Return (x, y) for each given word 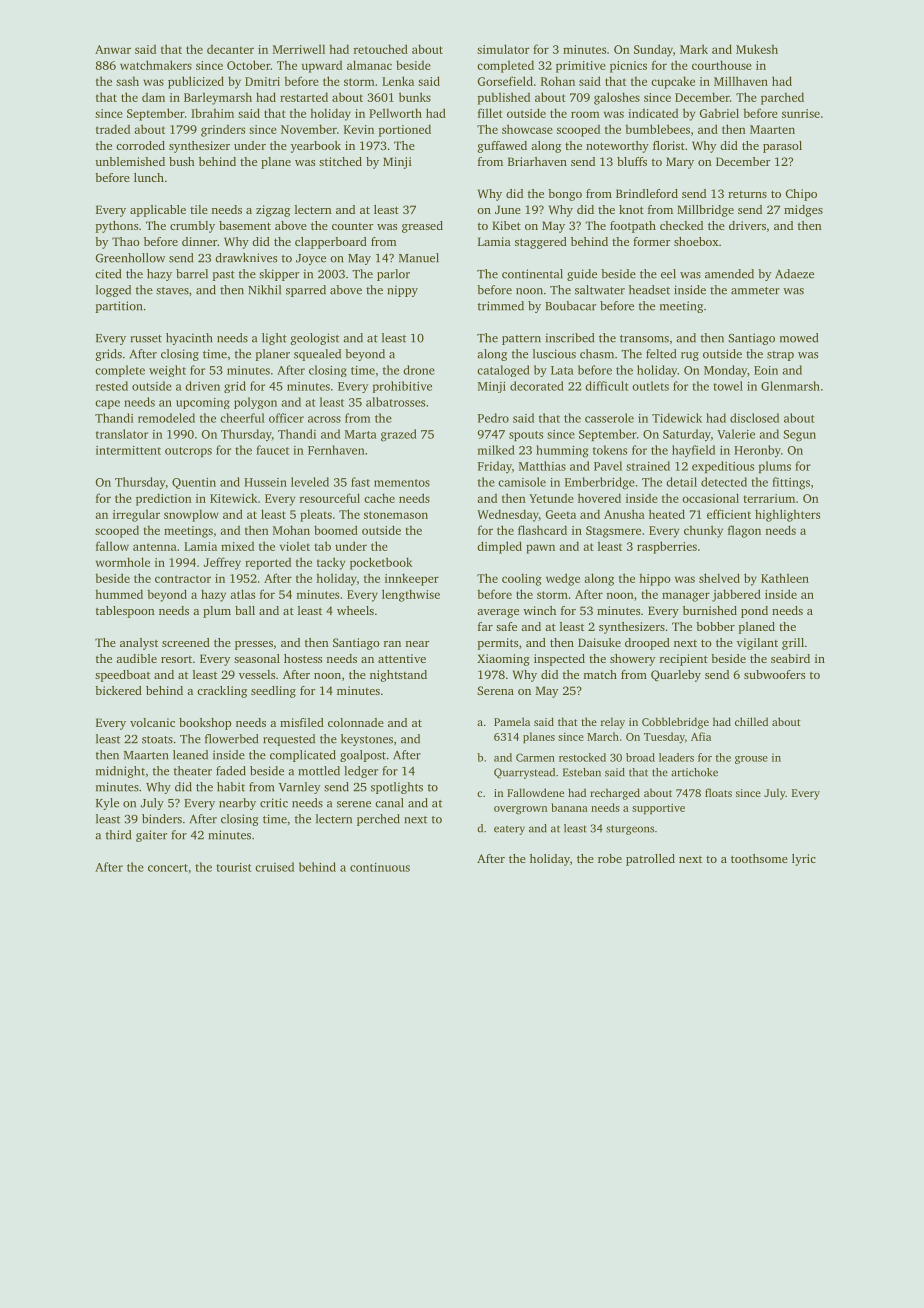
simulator (503, 49)
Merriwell (299, 49)
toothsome (759, 858)
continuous (380, 867)
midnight (120, 772)
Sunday (653, 50)
